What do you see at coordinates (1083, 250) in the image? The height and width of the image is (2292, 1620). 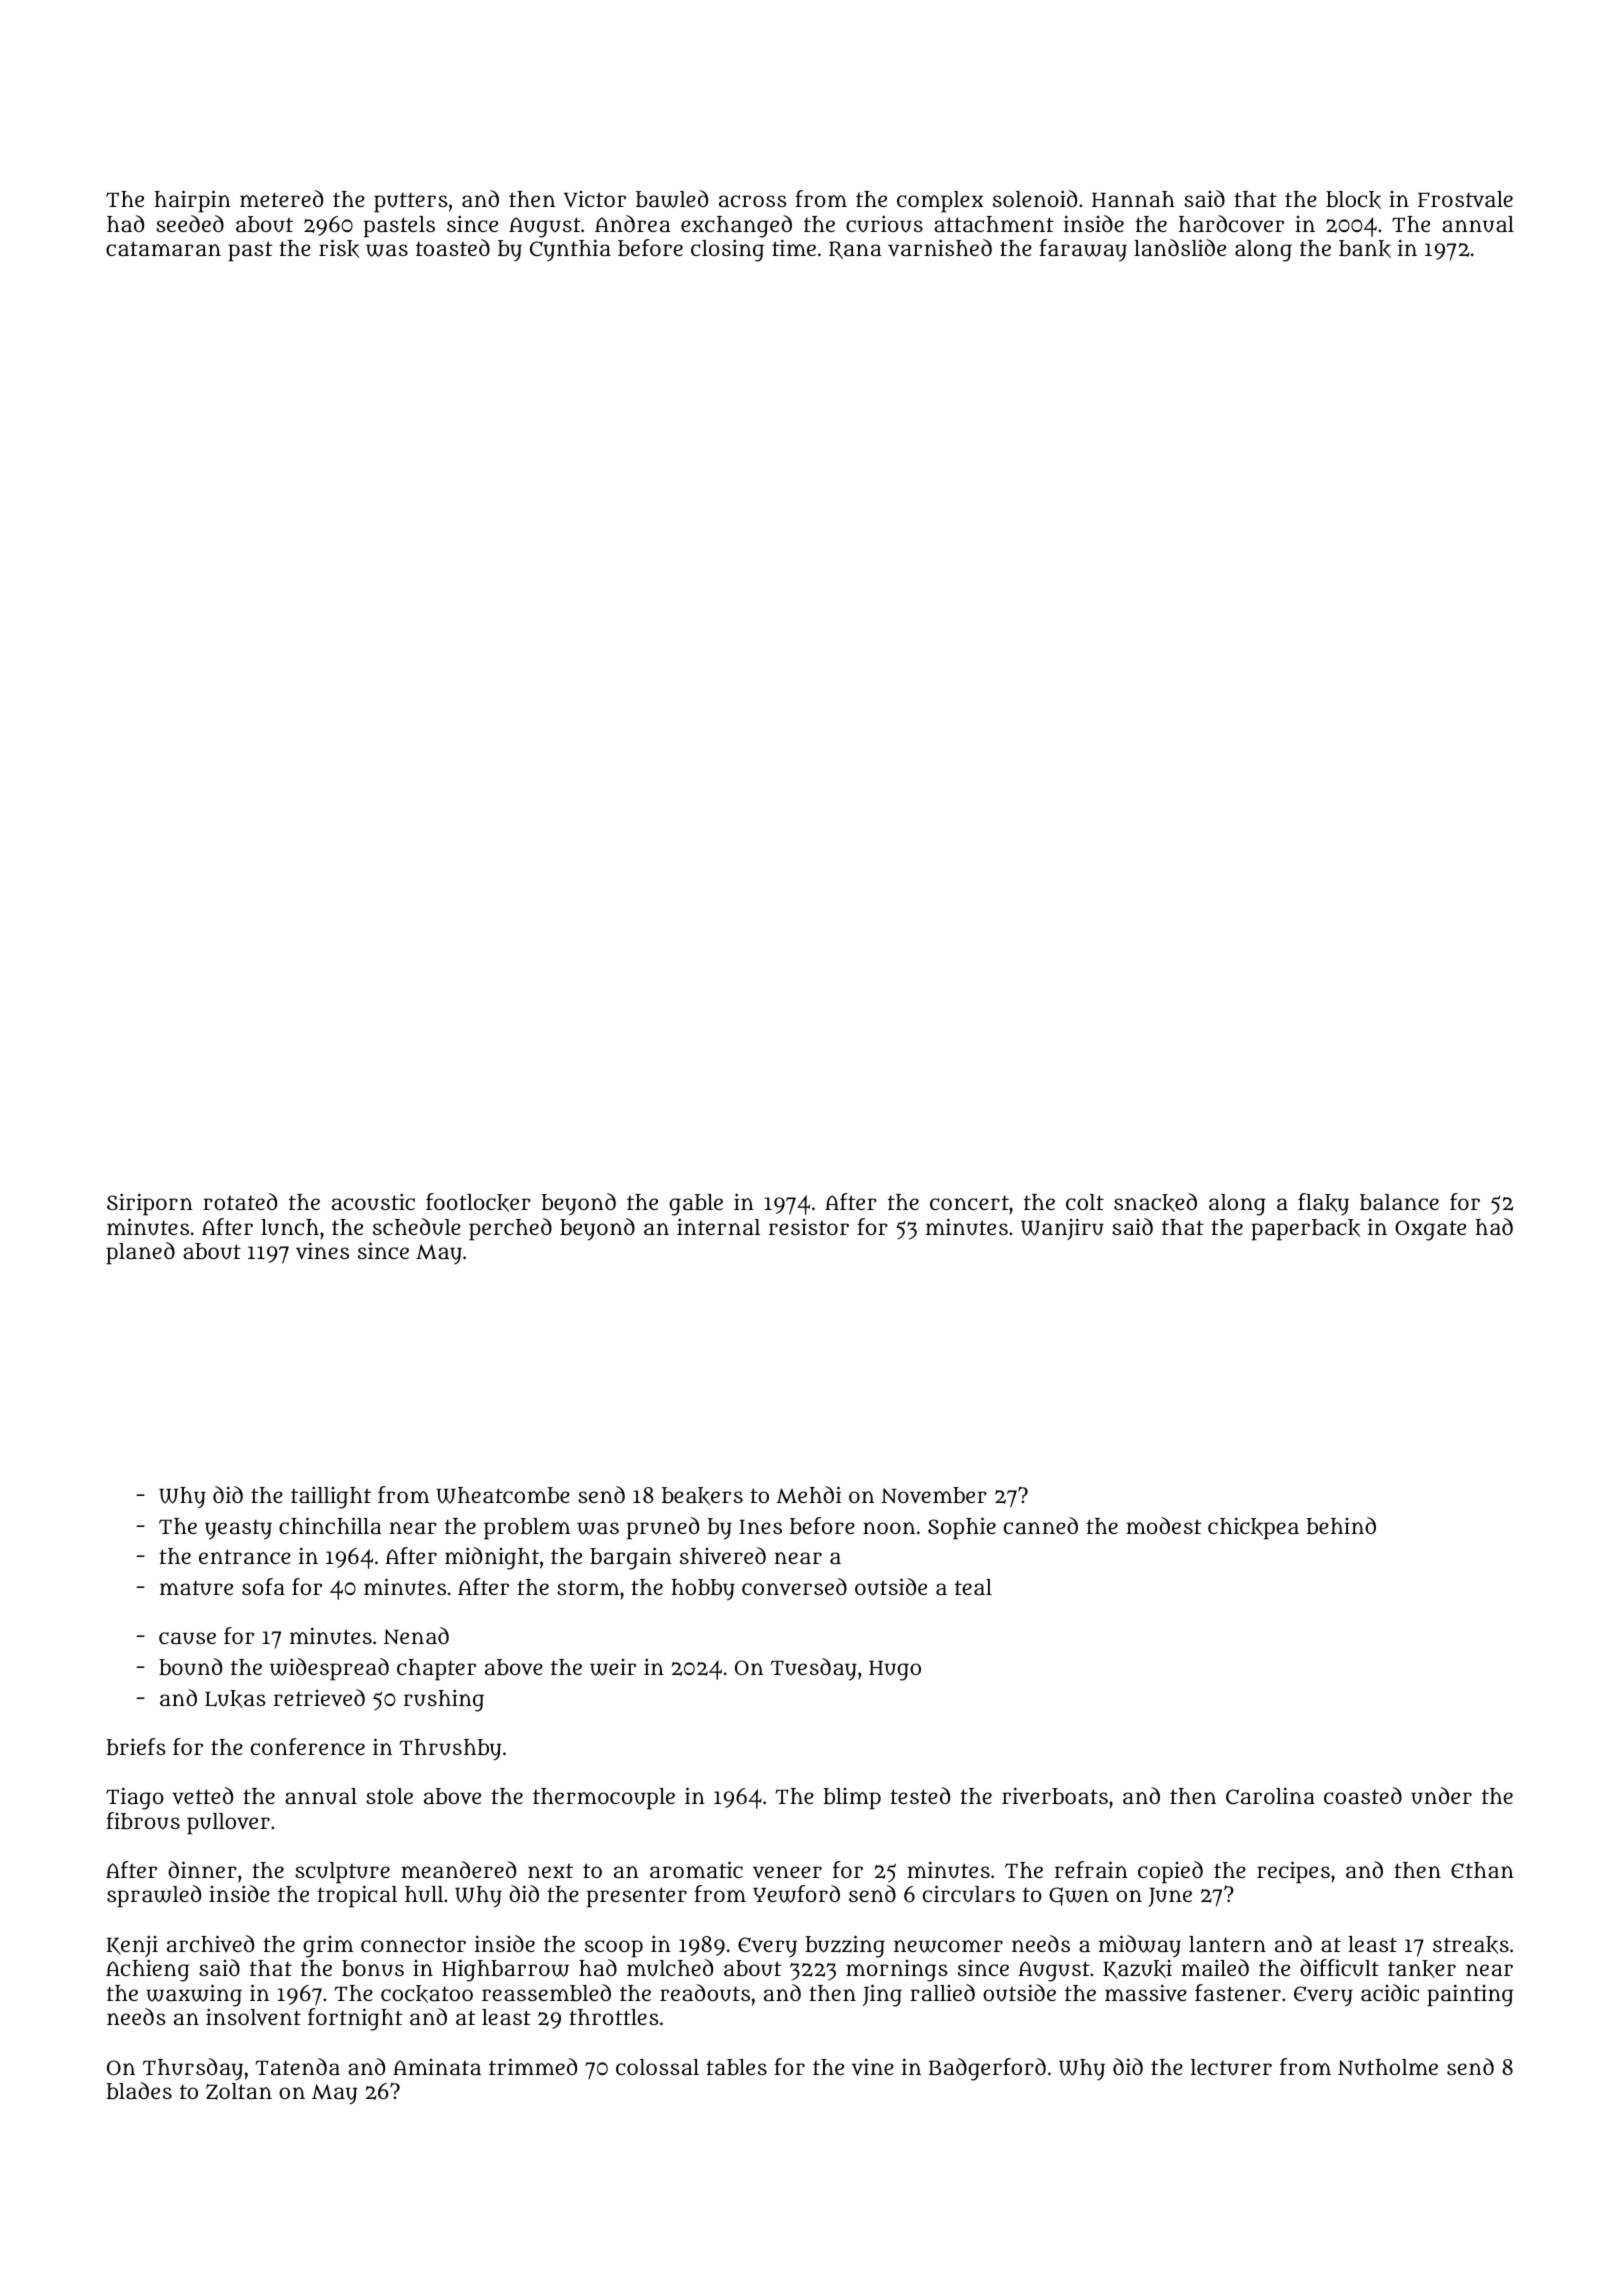 I see `faraway` at bounding box center [1083, 250].
